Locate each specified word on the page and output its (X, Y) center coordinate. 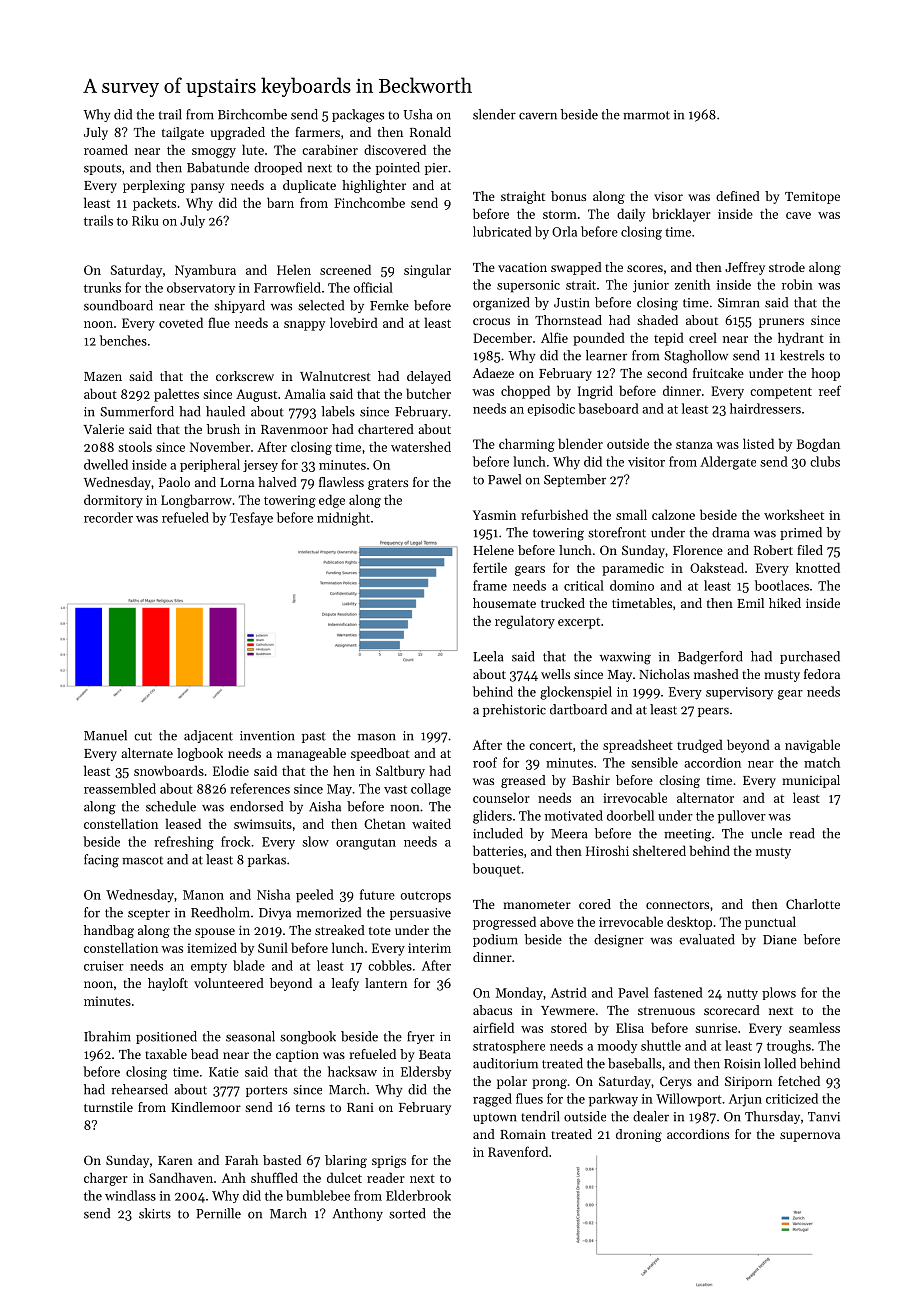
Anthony (358, 1214)
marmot (646, 115)
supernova (810, 1137)
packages (358, 116)
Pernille (218, 1213)
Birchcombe (252, 114)
